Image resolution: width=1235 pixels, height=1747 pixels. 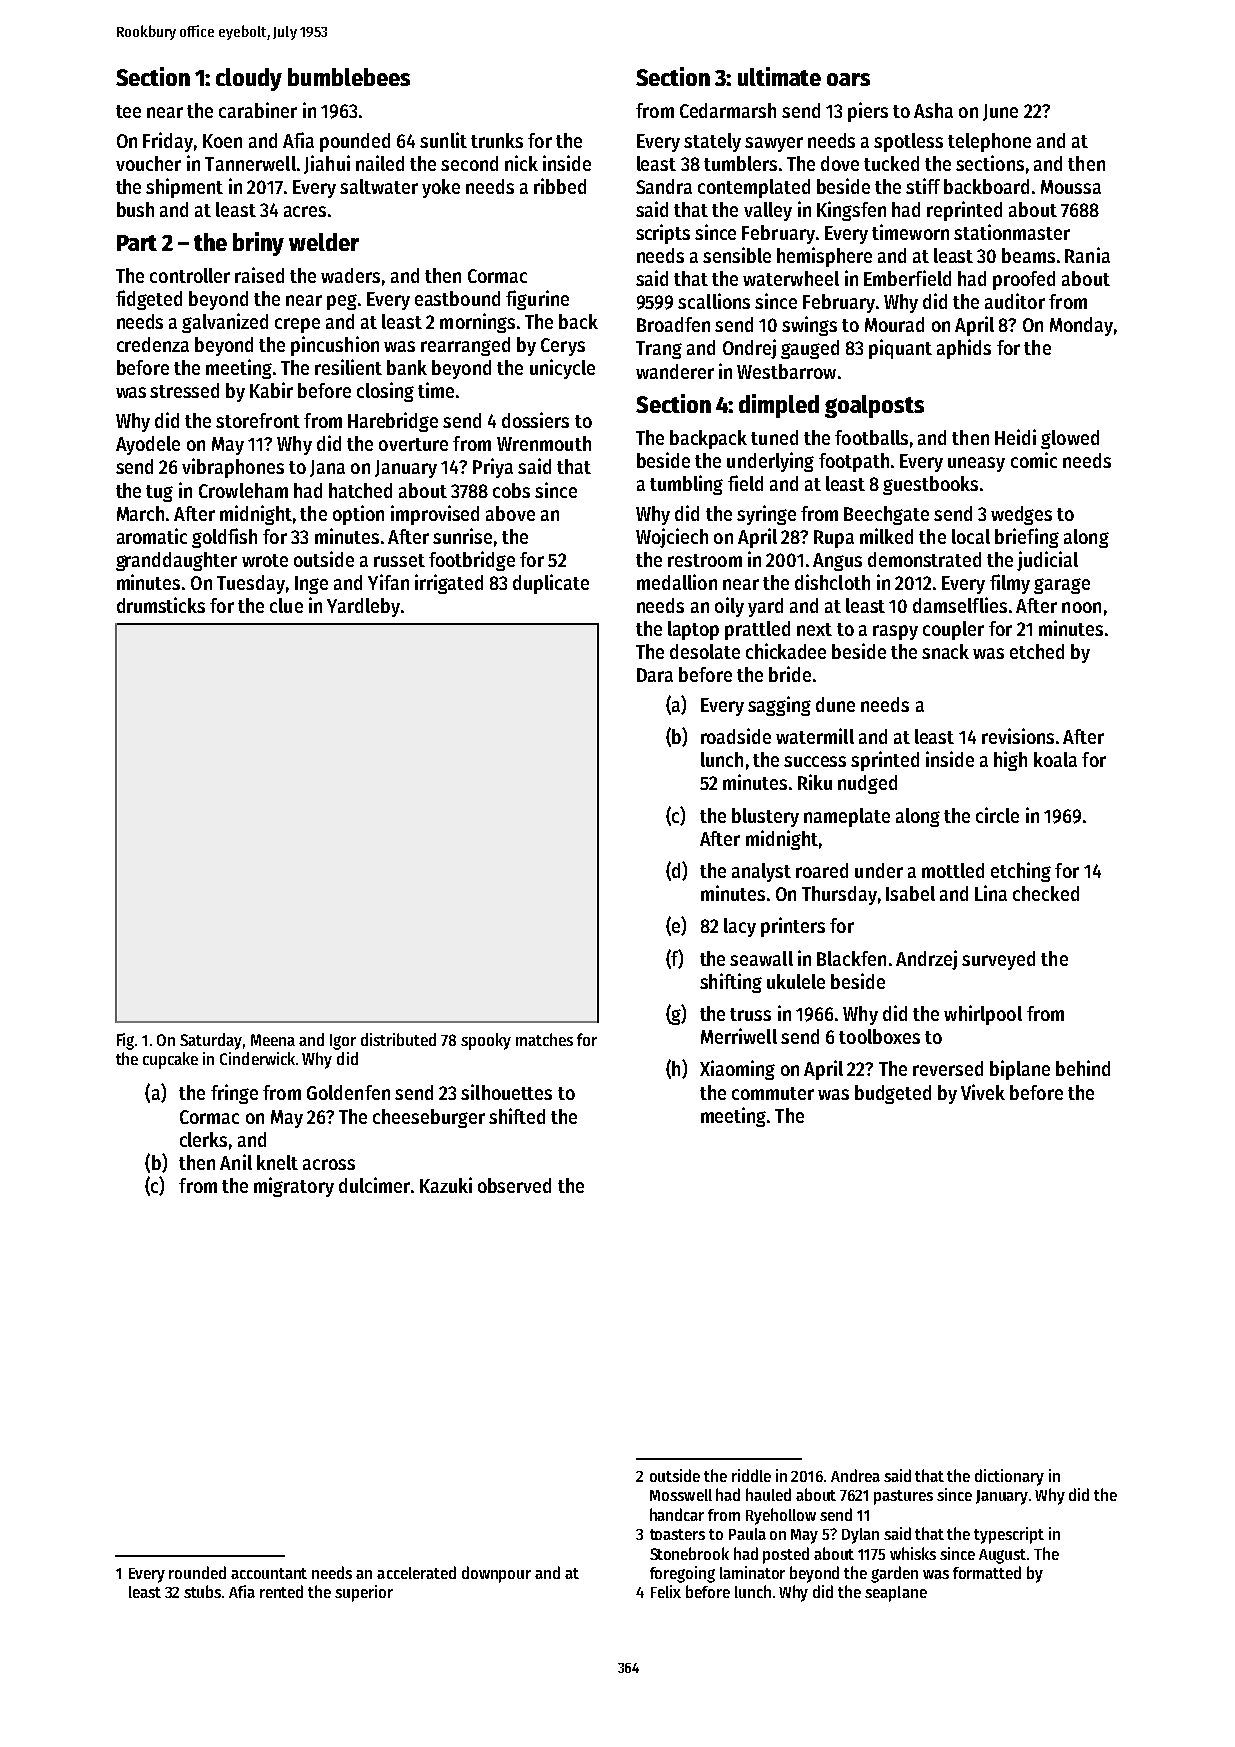 I want to click on Dara, so click(x=655, y=675).
